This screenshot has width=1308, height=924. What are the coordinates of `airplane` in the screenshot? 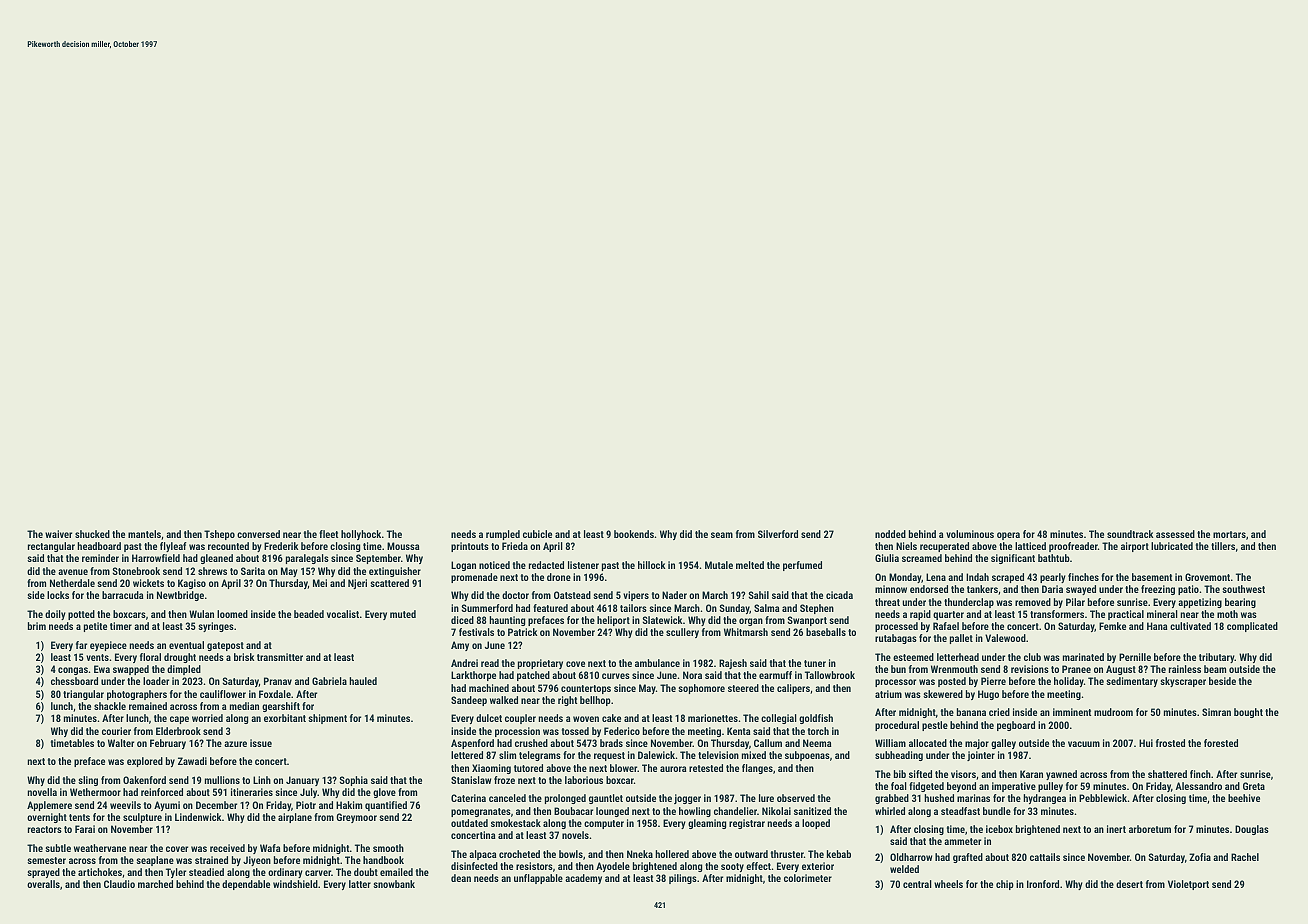 It's located at (295, 818).
